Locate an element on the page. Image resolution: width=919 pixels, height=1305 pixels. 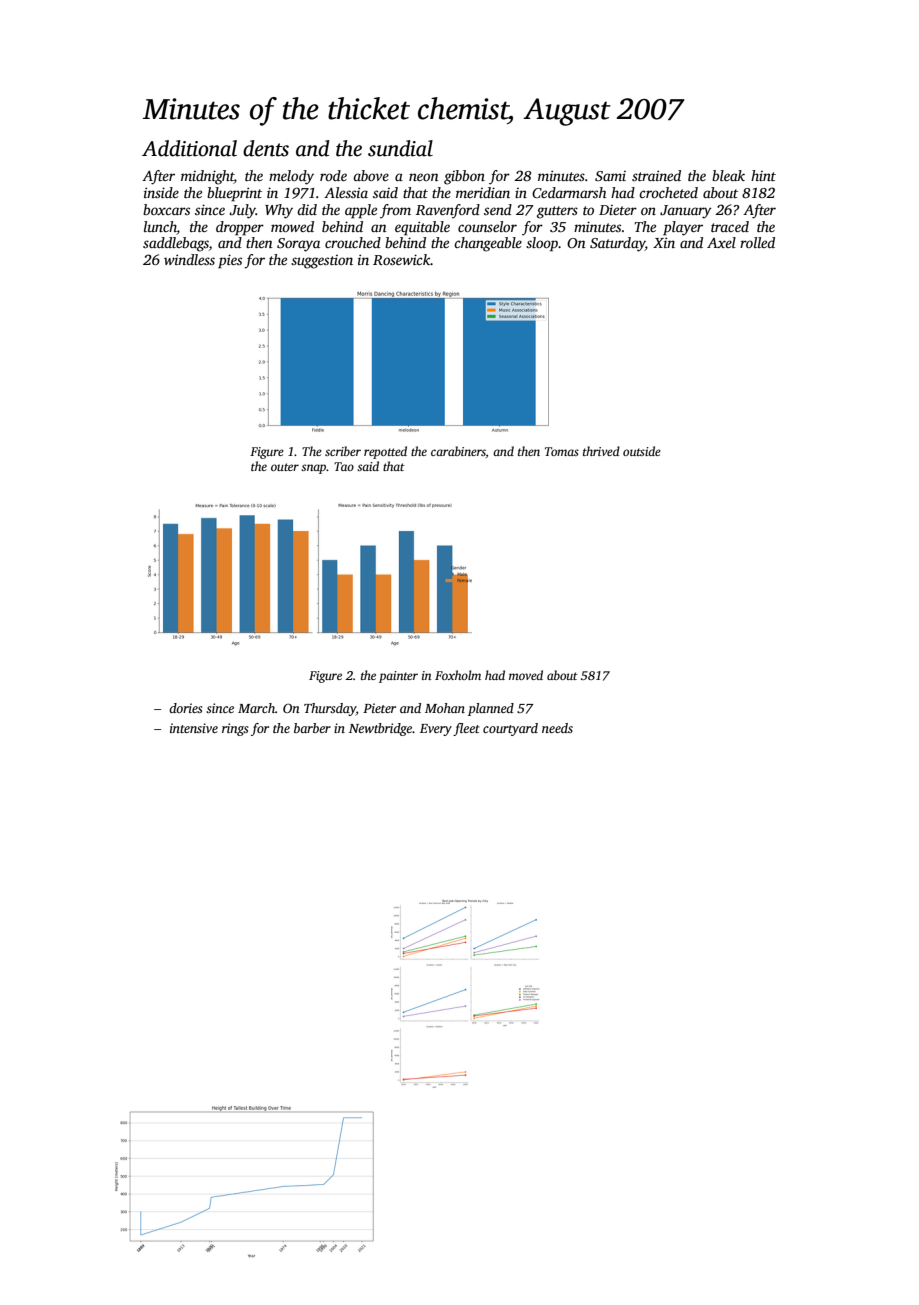
Tomas is located at coordinates (562, 451).
